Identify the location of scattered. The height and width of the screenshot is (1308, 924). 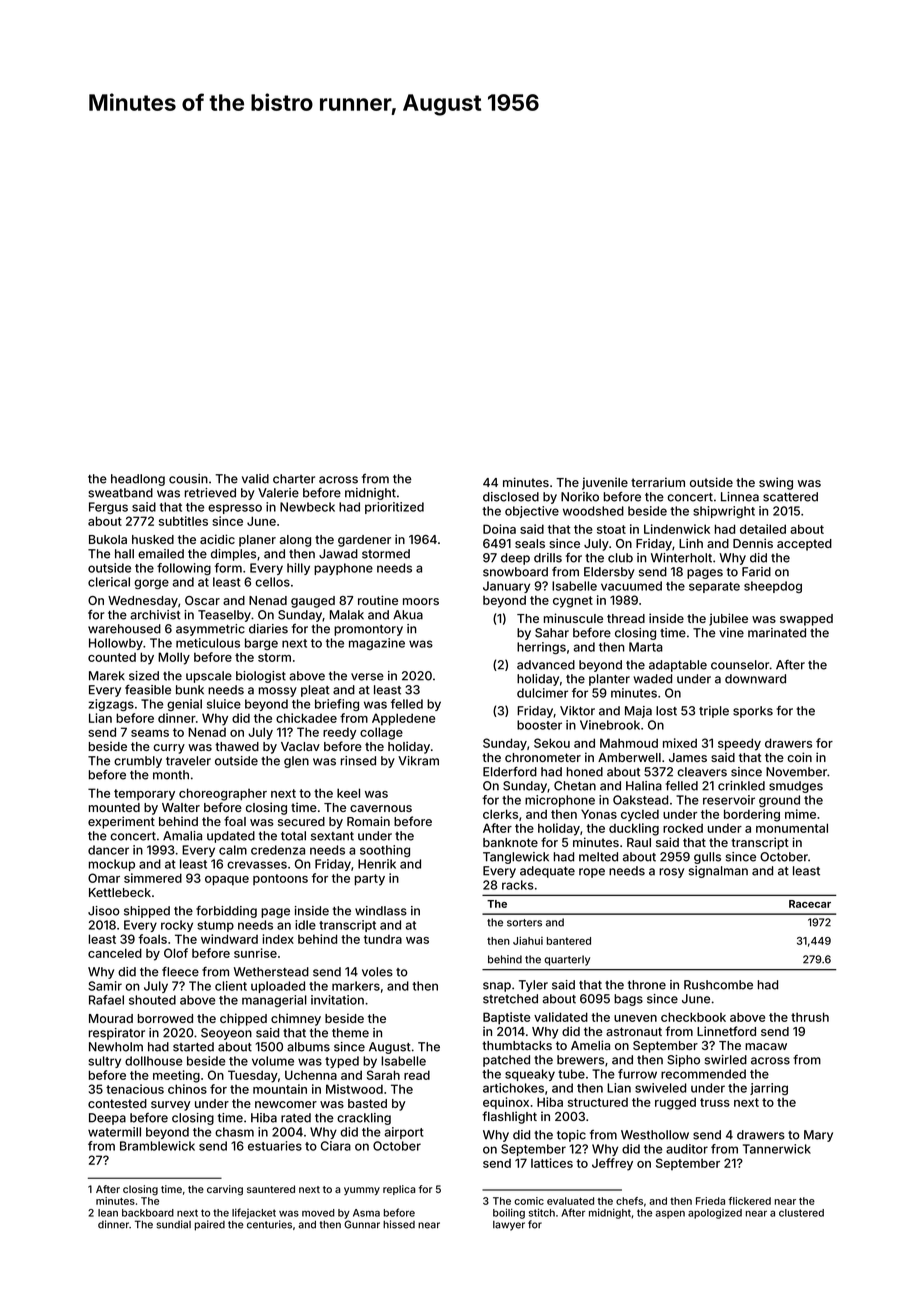
(790, 497).
